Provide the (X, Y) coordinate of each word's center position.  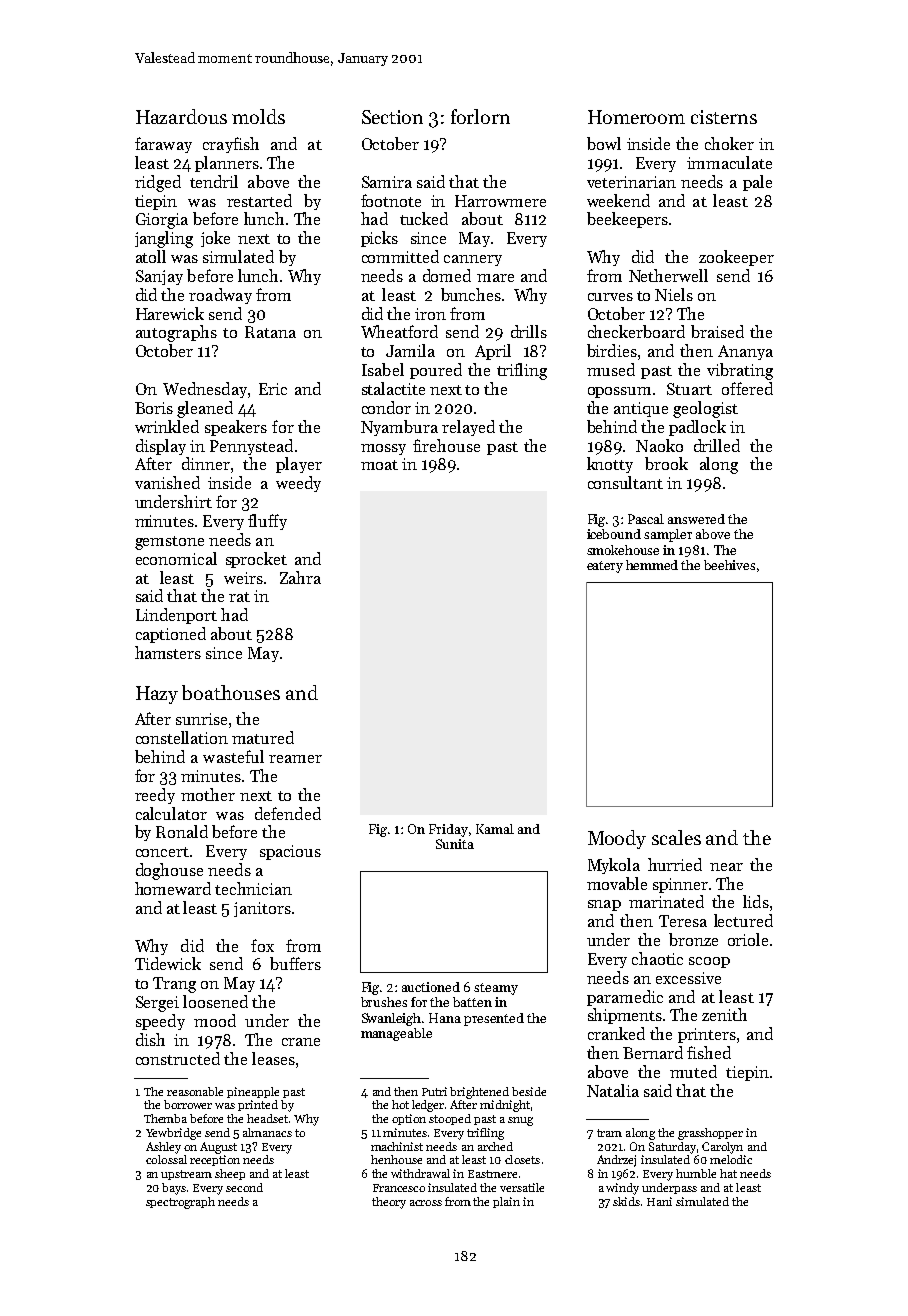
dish (150, 1039)
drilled (717, 445)
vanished (167, 482)
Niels (674, 294)
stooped (450, 1119)
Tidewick (168, 963)
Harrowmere (500, 201)
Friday (448, 830)
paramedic (625, 998)
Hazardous (181, 116)
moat (379, 465)
